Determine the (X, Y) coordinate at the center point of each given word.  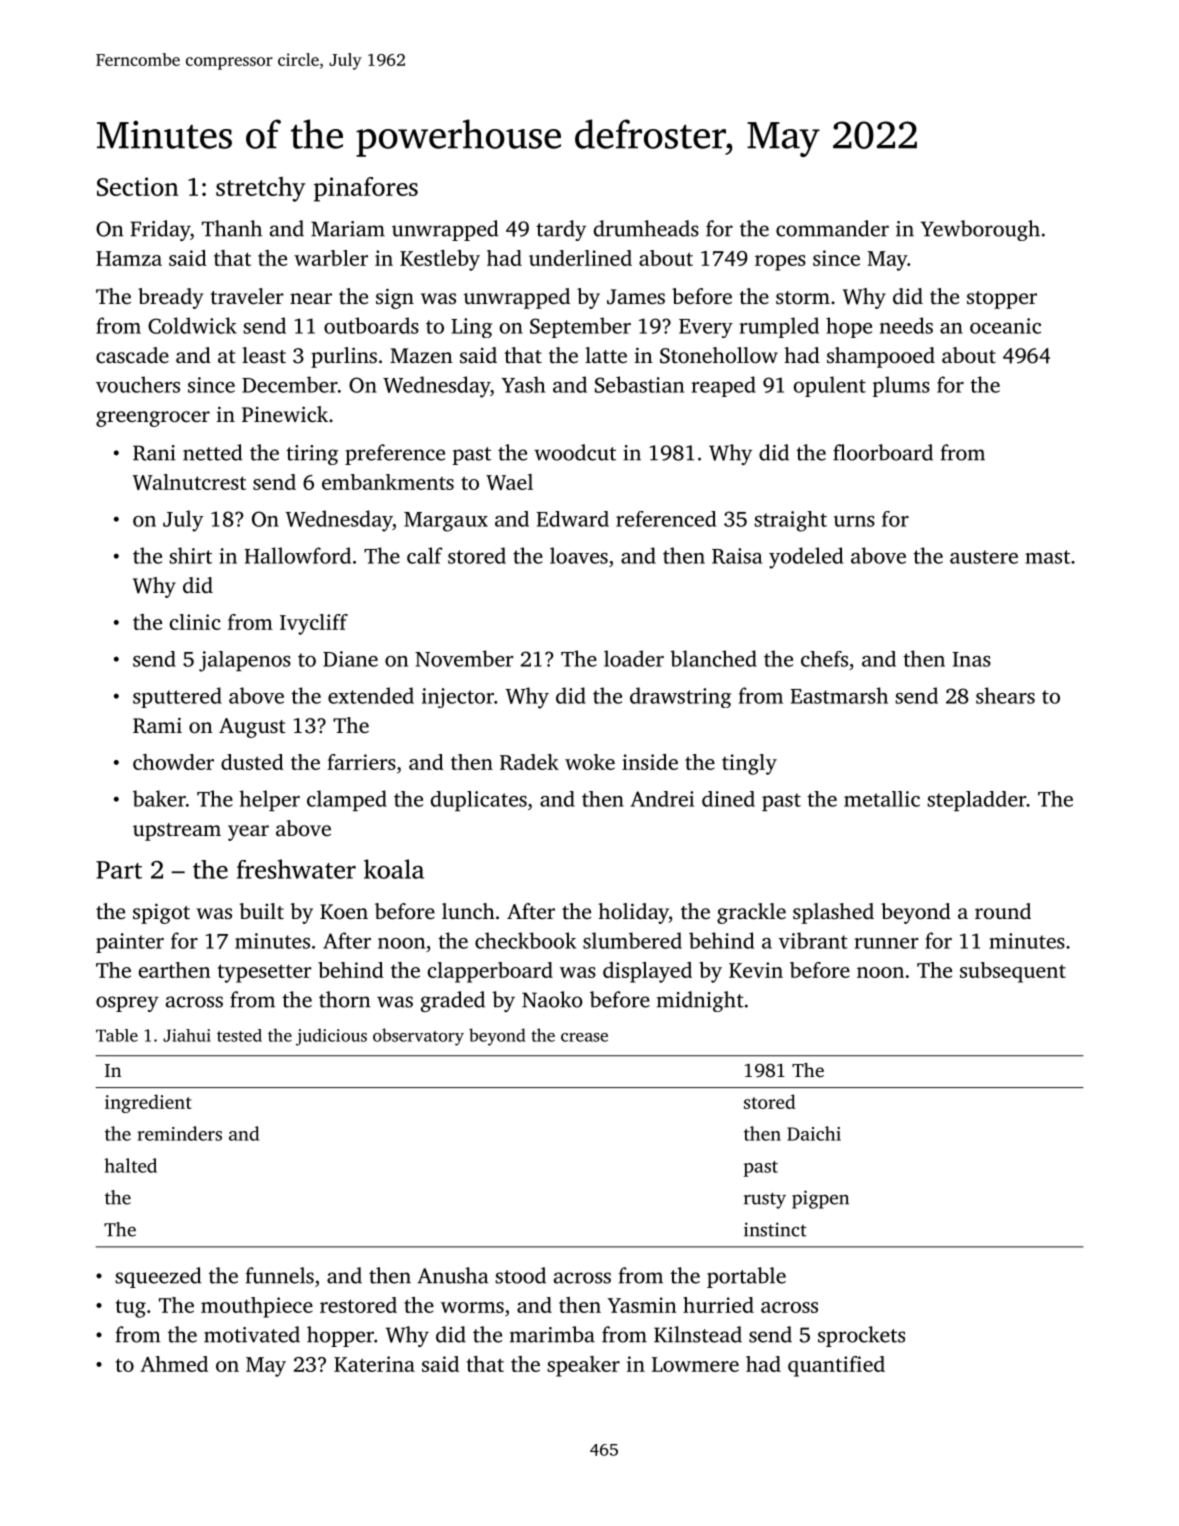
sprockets (861, 1336)
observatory (418, 1037)
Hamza (129, 258)
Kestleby (440, 260)
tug (131, 1308)
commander (832, 228)
